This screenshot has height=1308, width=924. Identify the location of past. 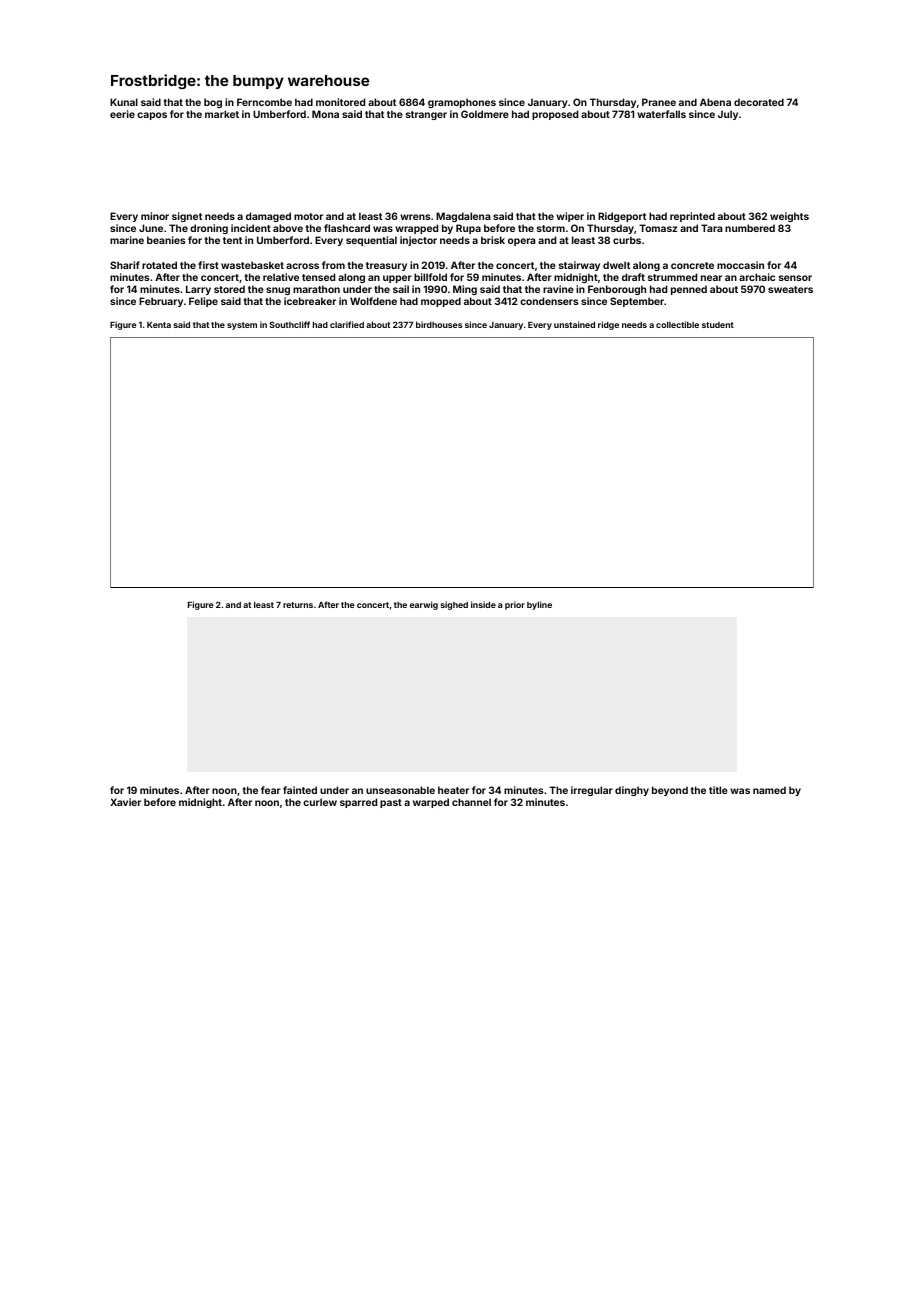
(391, 803).
